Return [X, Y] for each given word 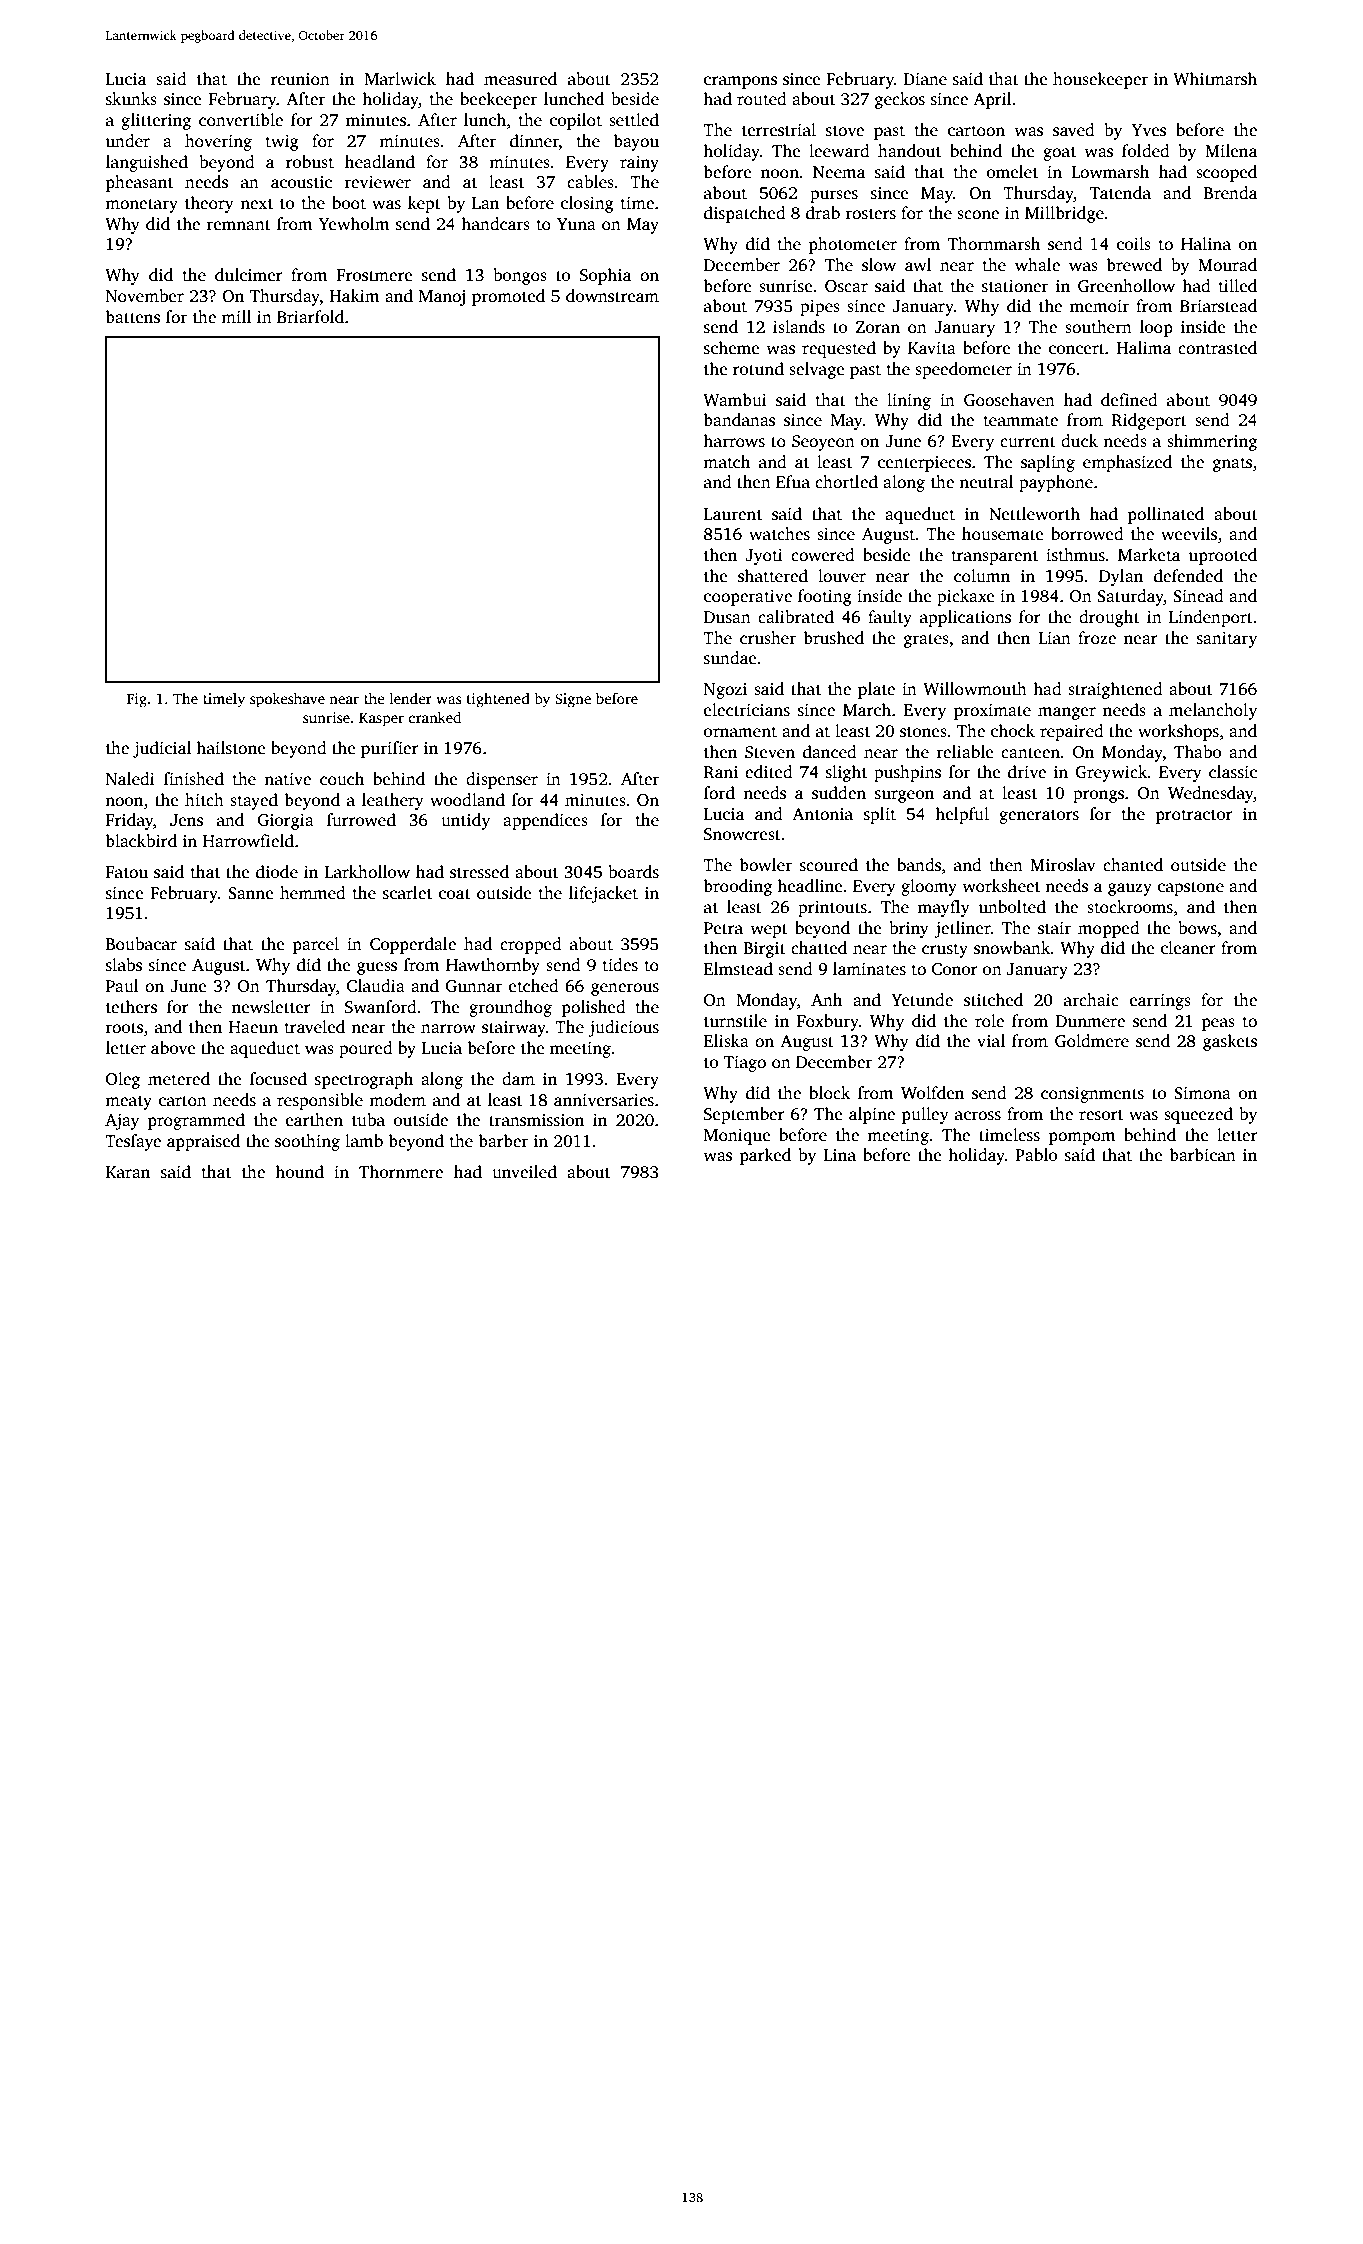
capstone [1191, 888]
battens [133, 317]
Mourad [1227, 265]
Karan [128, 1172]
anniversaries [604, 1100]
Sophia [605, 276]
